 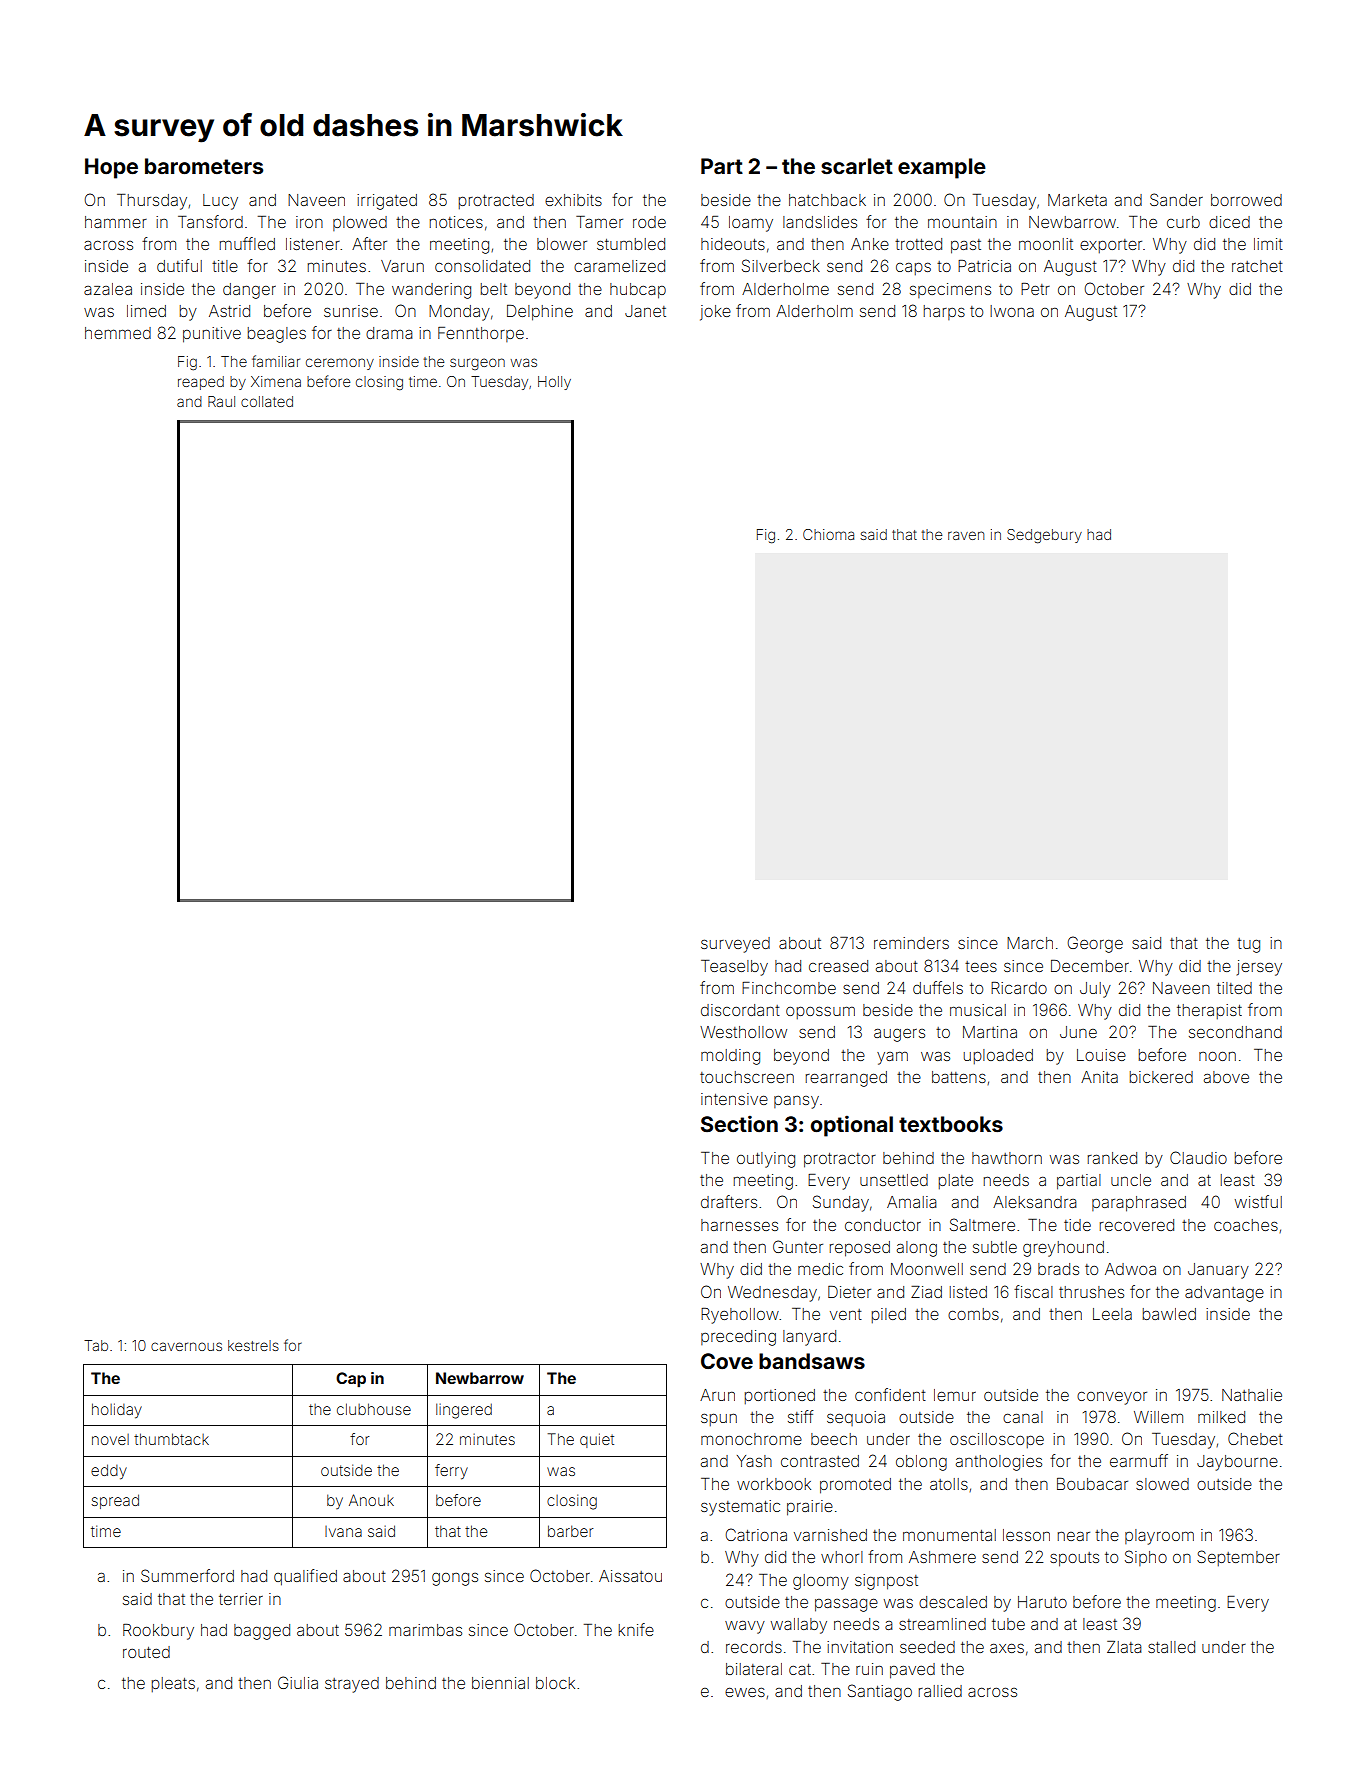 What do you see at coordinates (966, 535) in the page?
I see `raven` at bounding box center [966, 535].
